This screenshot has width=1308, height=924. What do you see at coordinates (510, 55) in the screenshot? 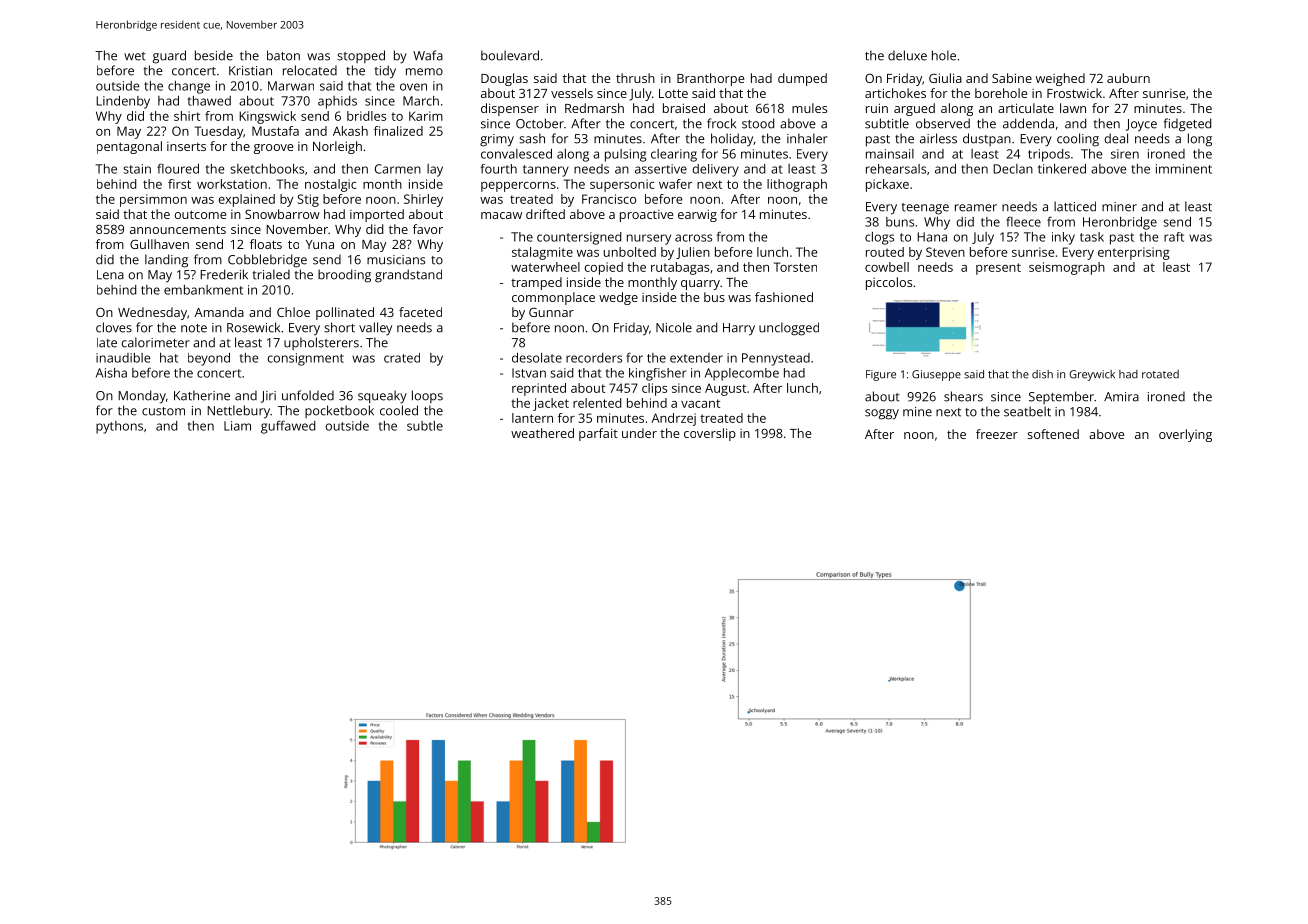
I see `boulevard` at bounding box center [510, 55].
